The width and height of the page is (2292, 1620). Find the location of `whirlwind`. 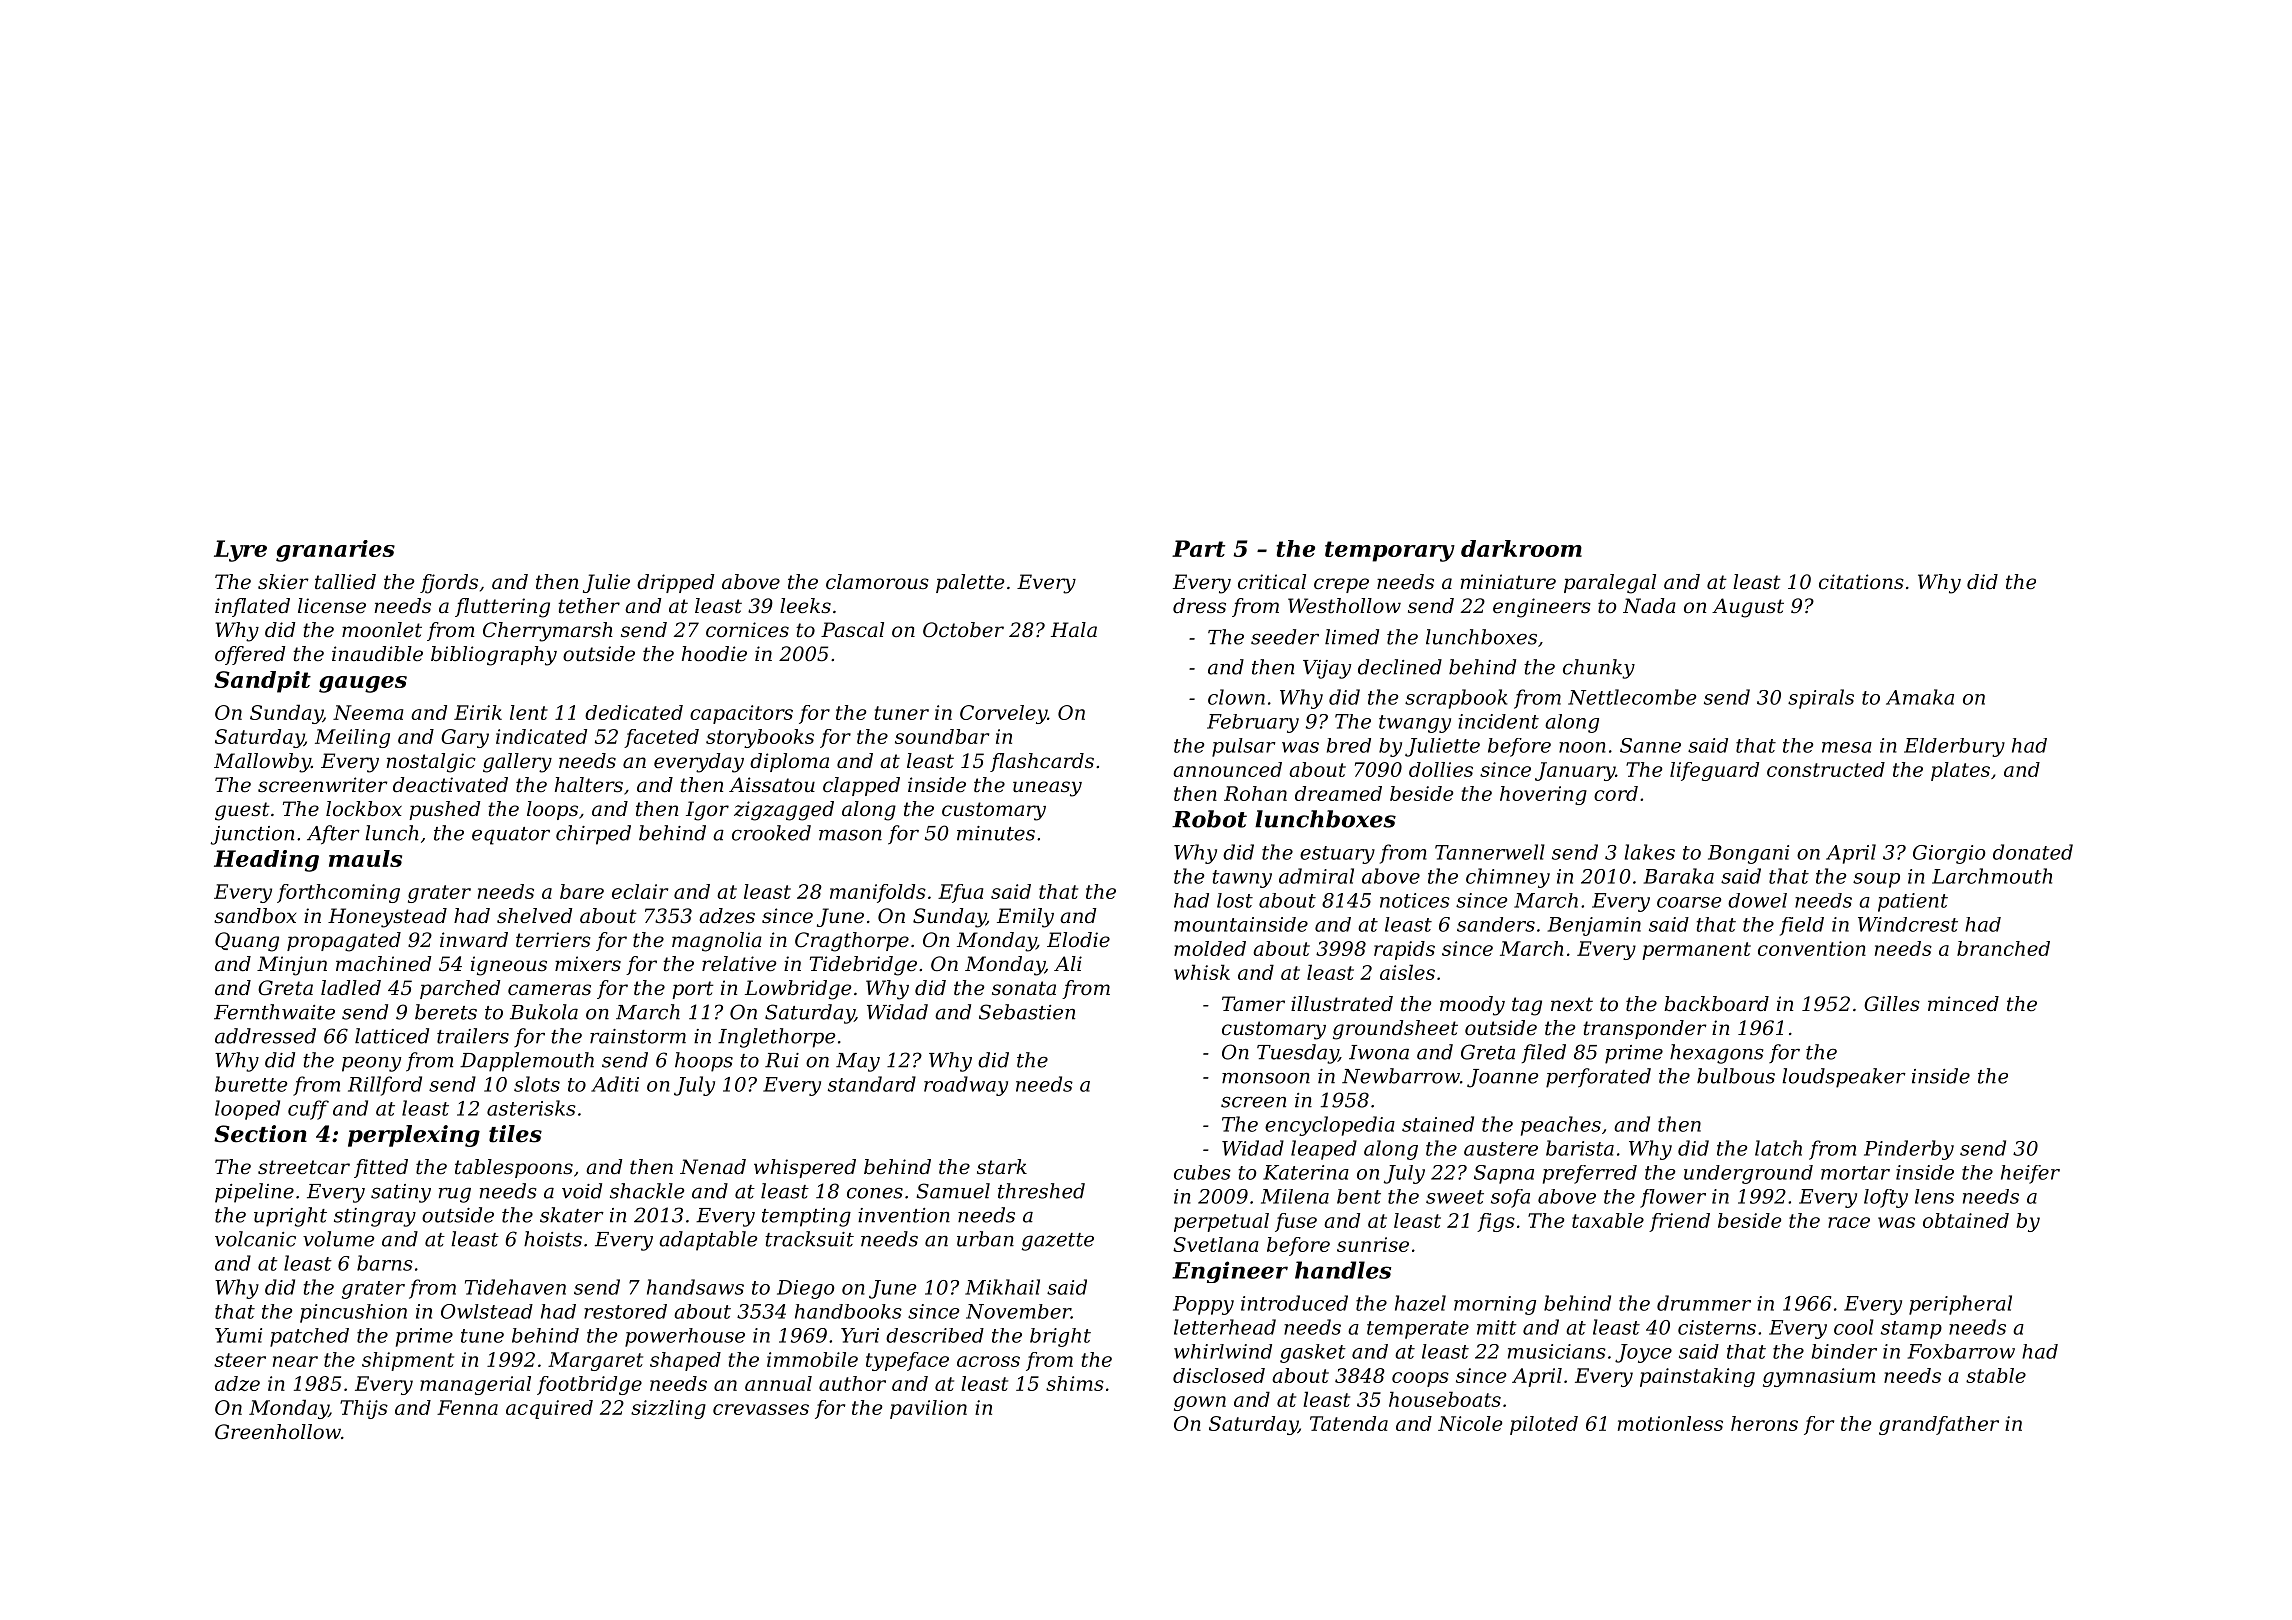

whirlwind is located at coordinates (1223, 1351).
